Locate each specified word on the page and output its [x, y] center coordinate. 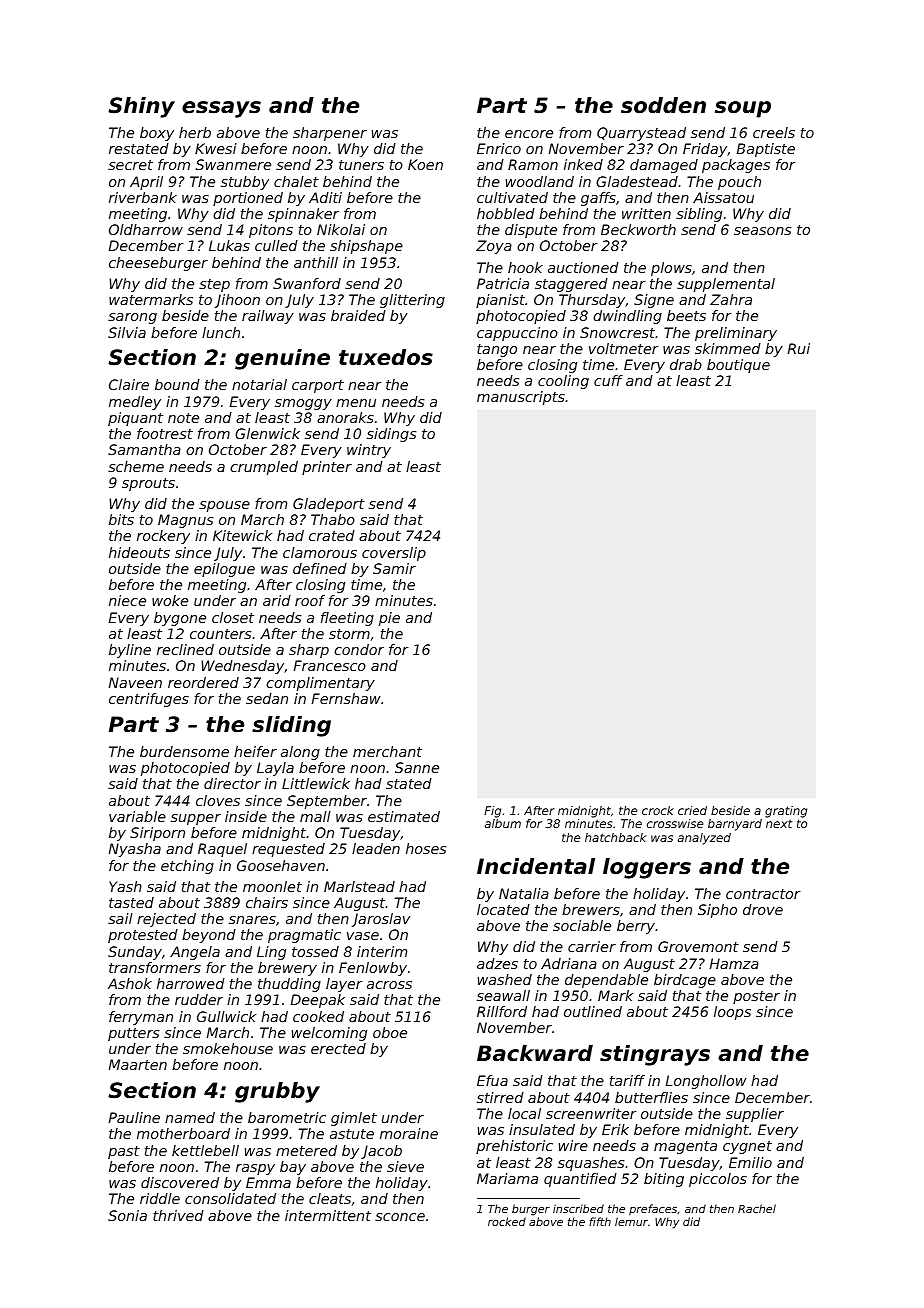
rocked [507, 1221]
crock [658, 810]
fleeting [347, 619]
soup [743, 109]
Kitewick [242, 535]
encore [529, 134]
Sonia [127, 1215]
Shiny [141, 107]
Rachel [757, 1208]
